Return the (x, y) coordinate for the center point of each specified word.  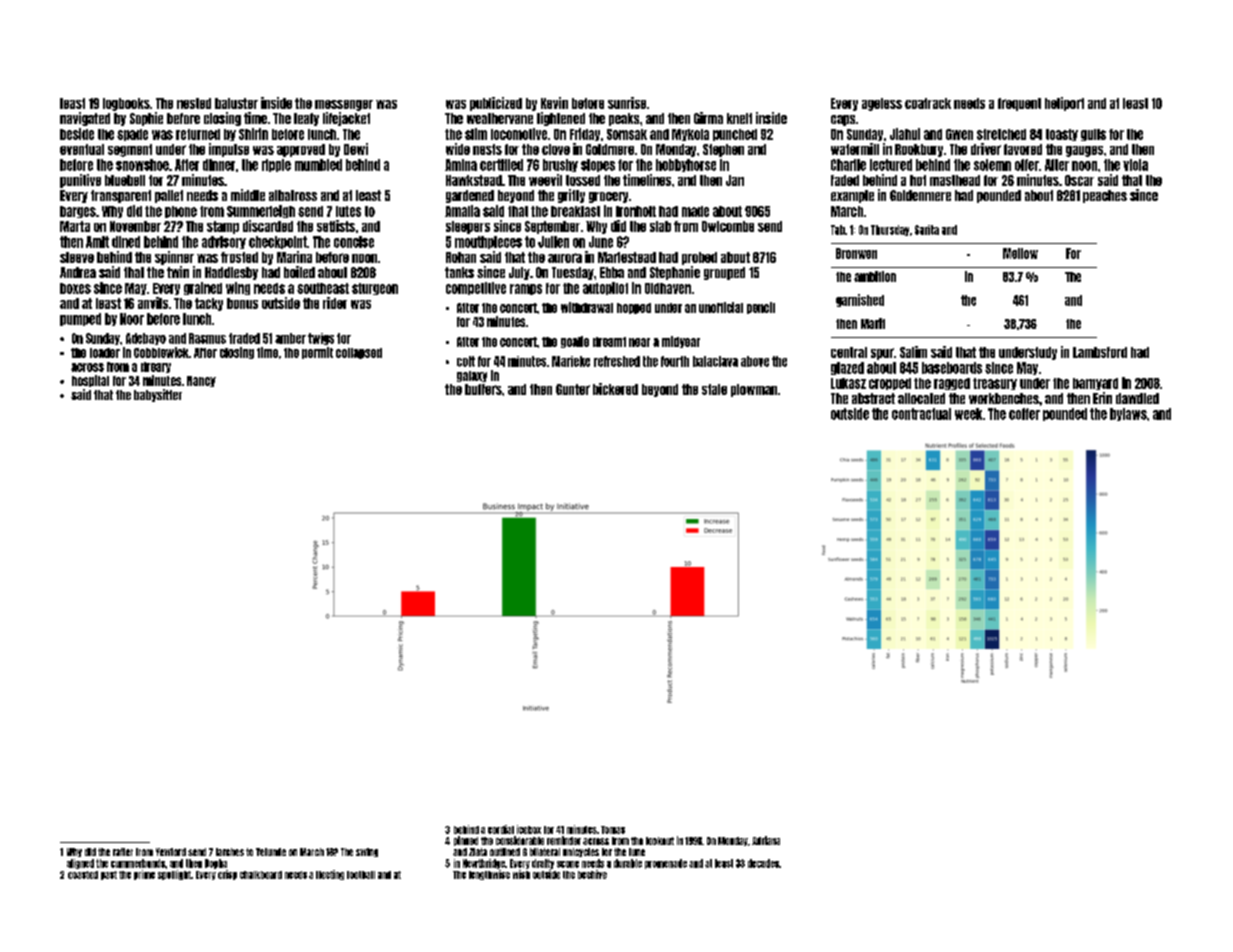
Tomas (613, 830)
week (968, 414)
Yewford (171, 852)
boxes (75, 288)
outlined (505, 852)
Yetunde (271, 852)
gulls (1093, 135)
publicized (496, 104)
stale (714, 389)
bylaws (1128, 414)
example (852, 196)
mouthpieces (488, 242)
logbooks (126, 104)
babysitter (158, 395)
